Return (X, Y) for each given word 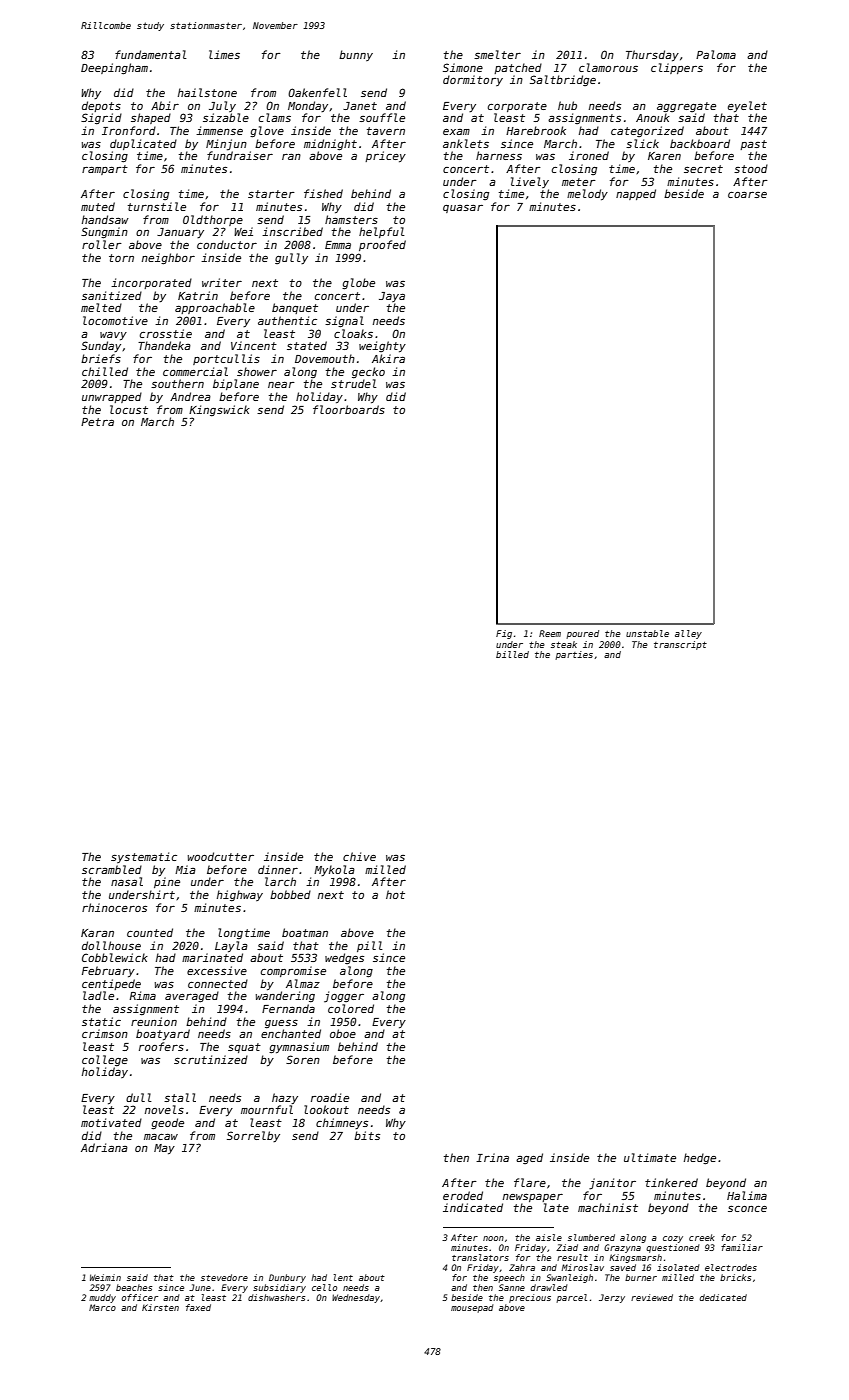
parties (574, 655)
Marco (102, 1307)
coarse (747, 195)
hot (395, 894)
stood (751, 168)
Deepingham (114, 69)
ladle (98, 995)
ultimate (650, 1157)
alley (688, 634)
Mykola (334, 870)
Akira (388, 358)
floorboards (349, 409)
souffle (382, 117)
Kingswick (219, 410)
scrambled (112, 869)
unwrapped (112, 397)
